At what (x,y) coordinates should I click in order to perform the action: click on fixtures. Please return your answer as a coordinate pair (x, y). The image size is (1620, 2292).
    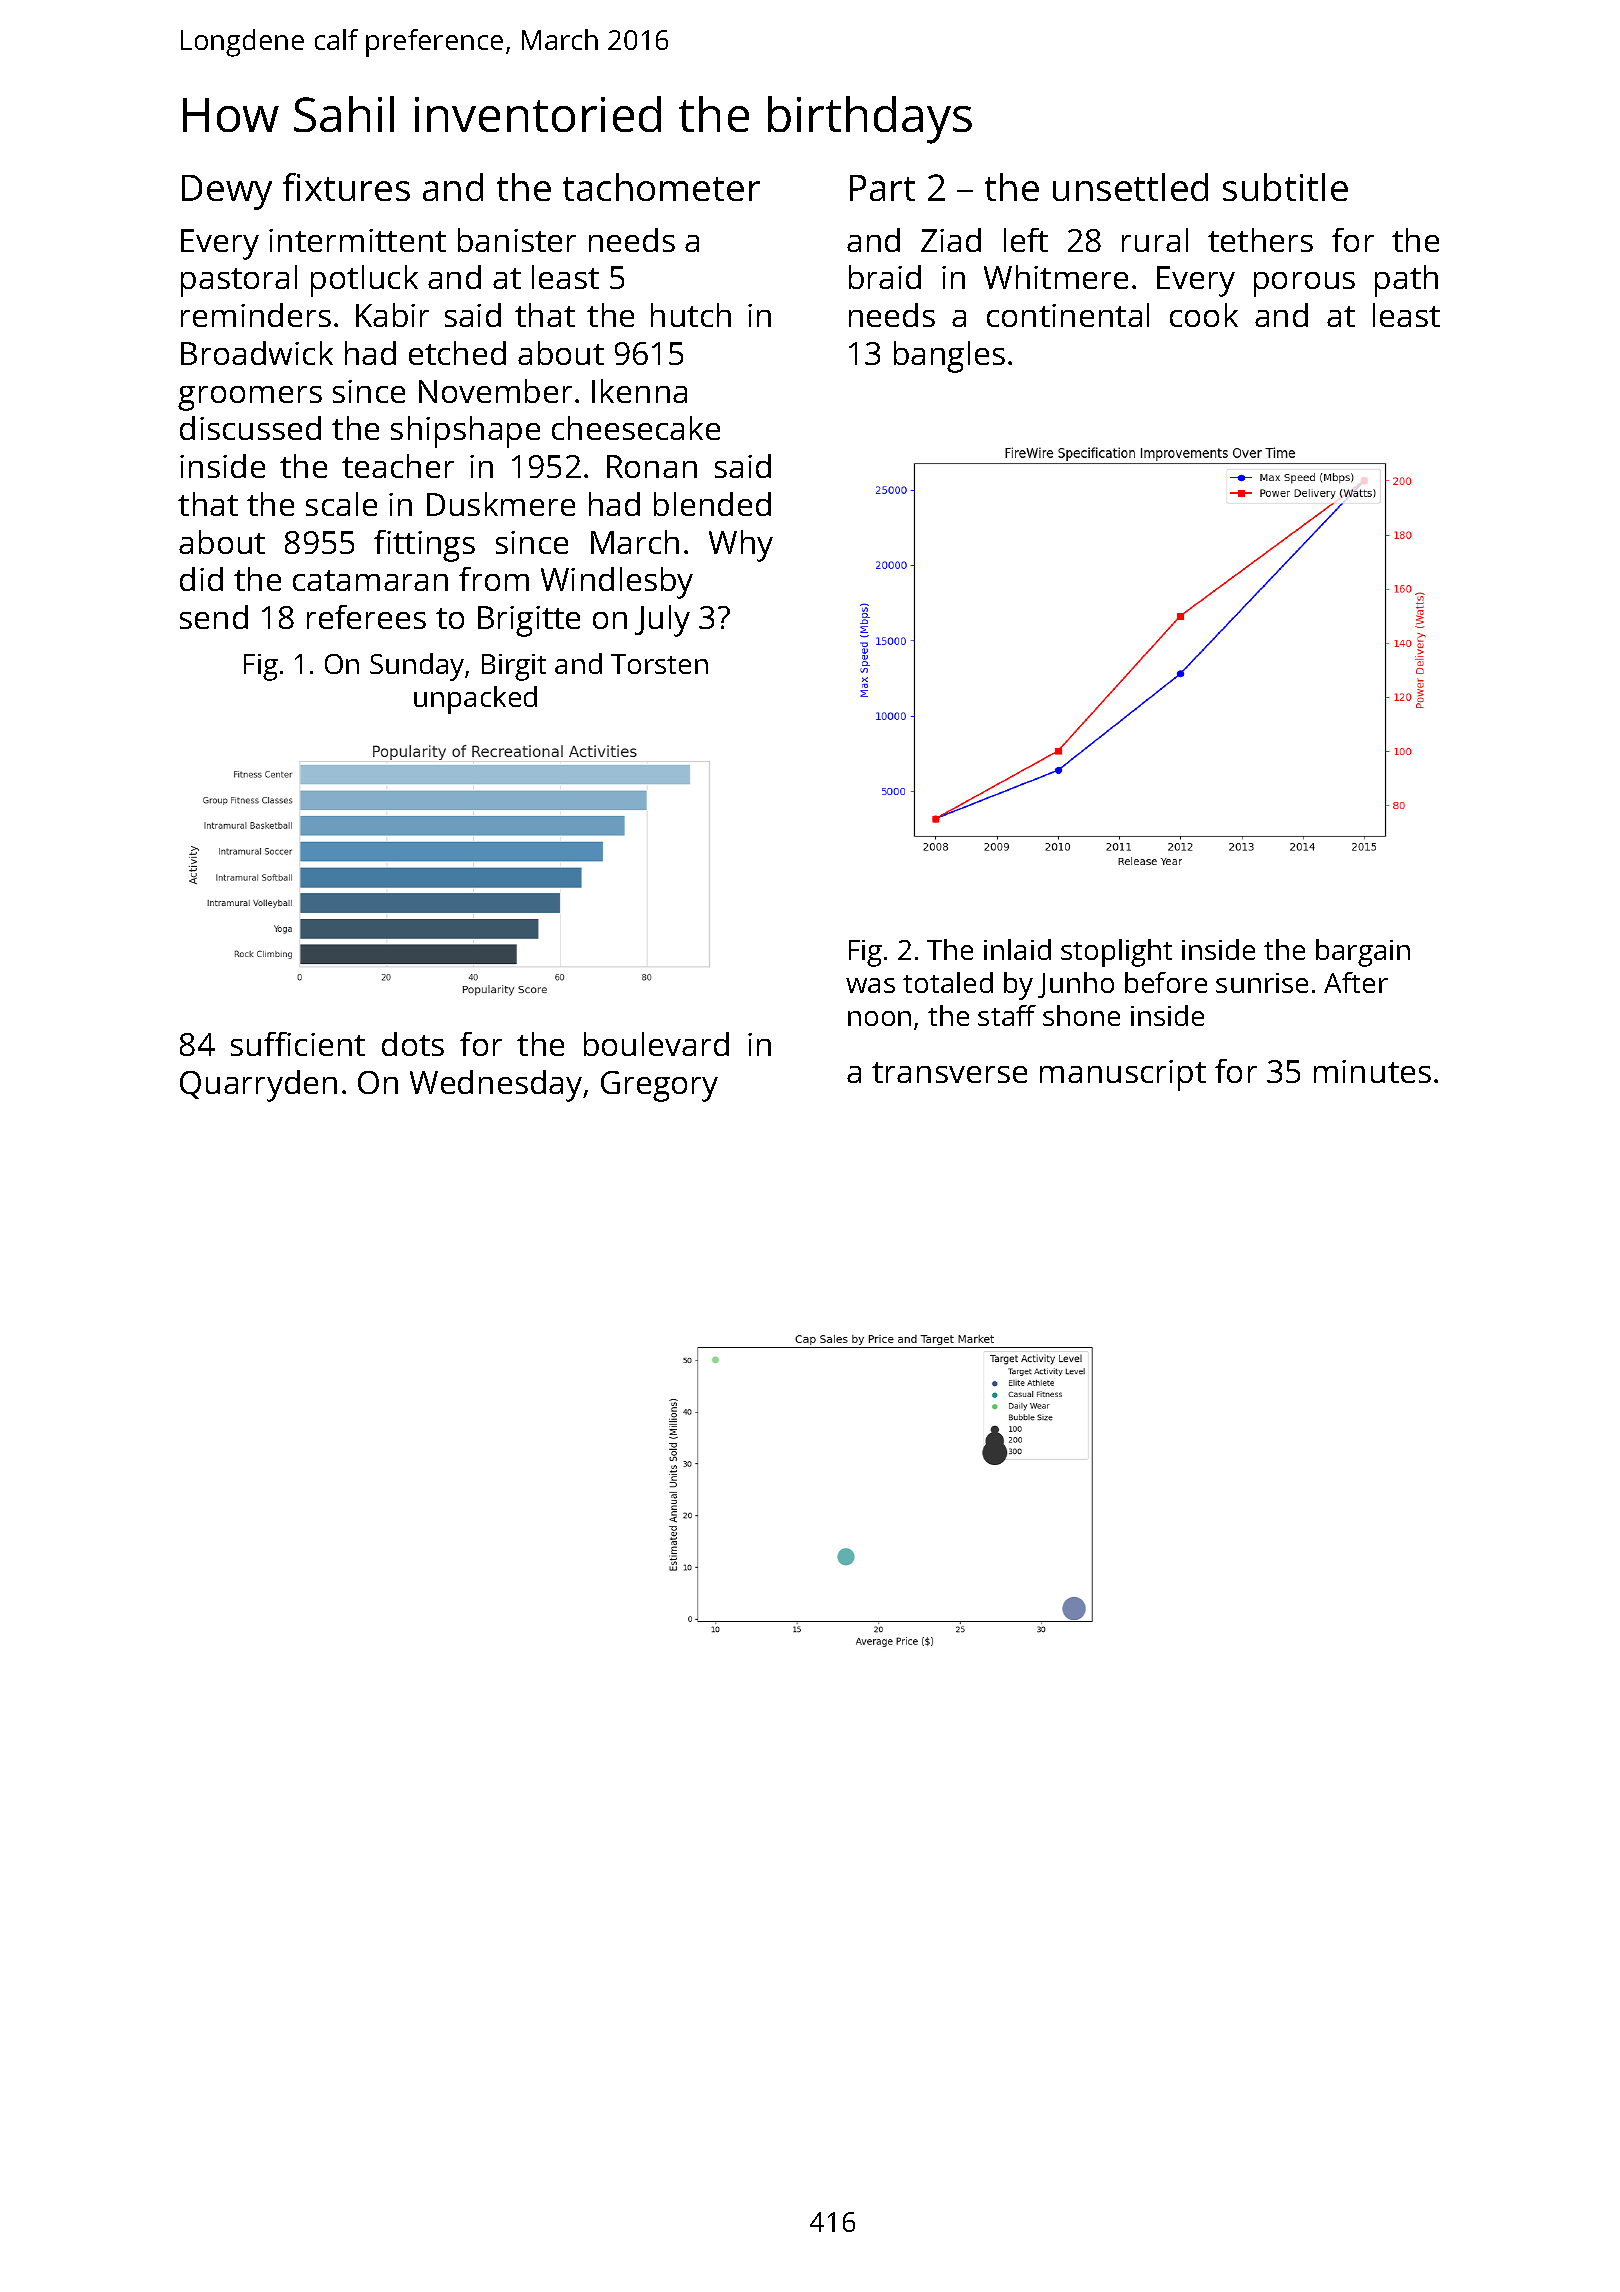
    Looking at the image, I should click on (346, 187).
